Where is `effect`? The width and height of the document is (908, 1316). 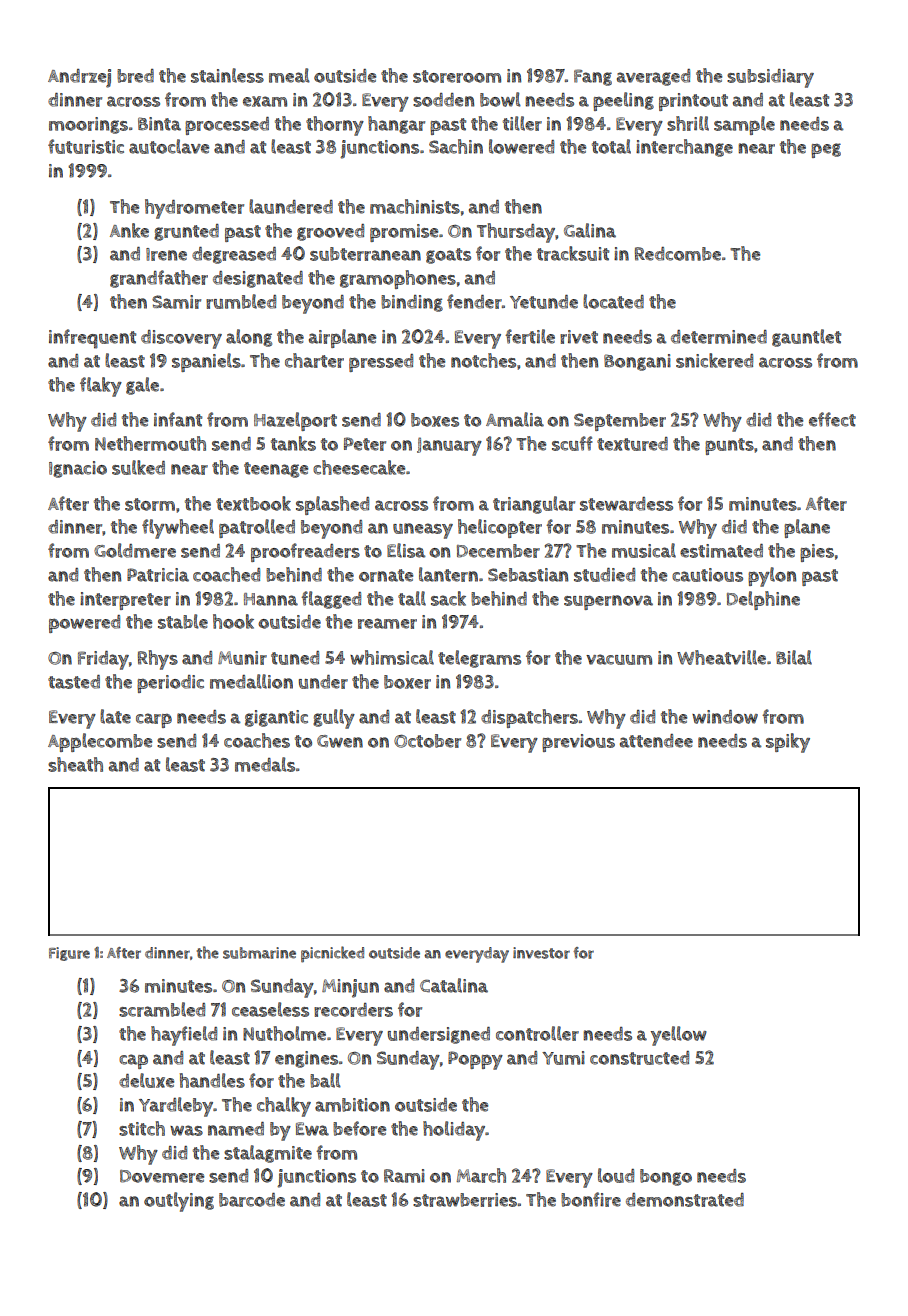 effect is located at coordinates (832, 419).
